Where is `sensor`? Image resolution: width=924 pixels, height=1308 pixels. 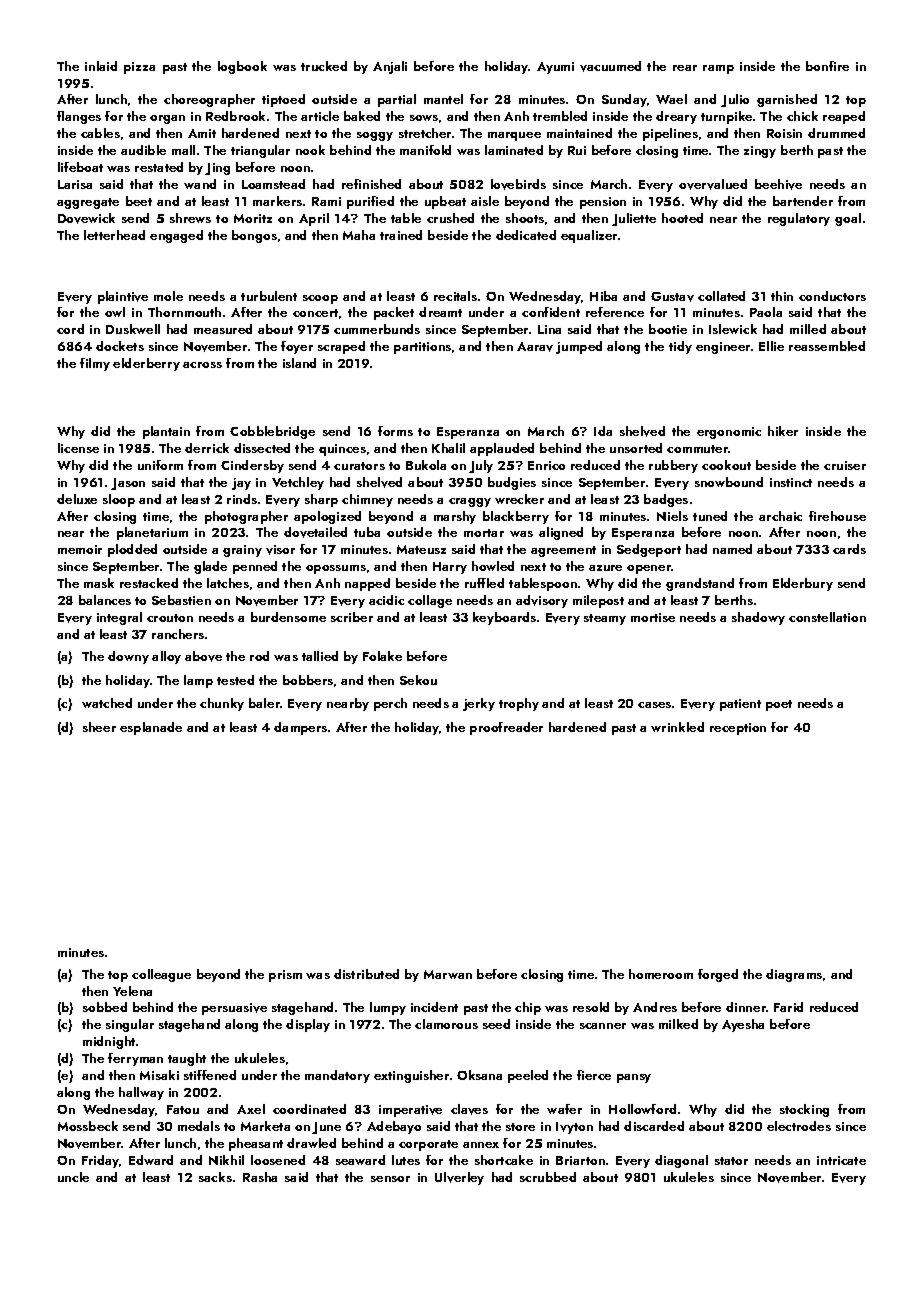
sensor is located at coordinates (390, 1179).
